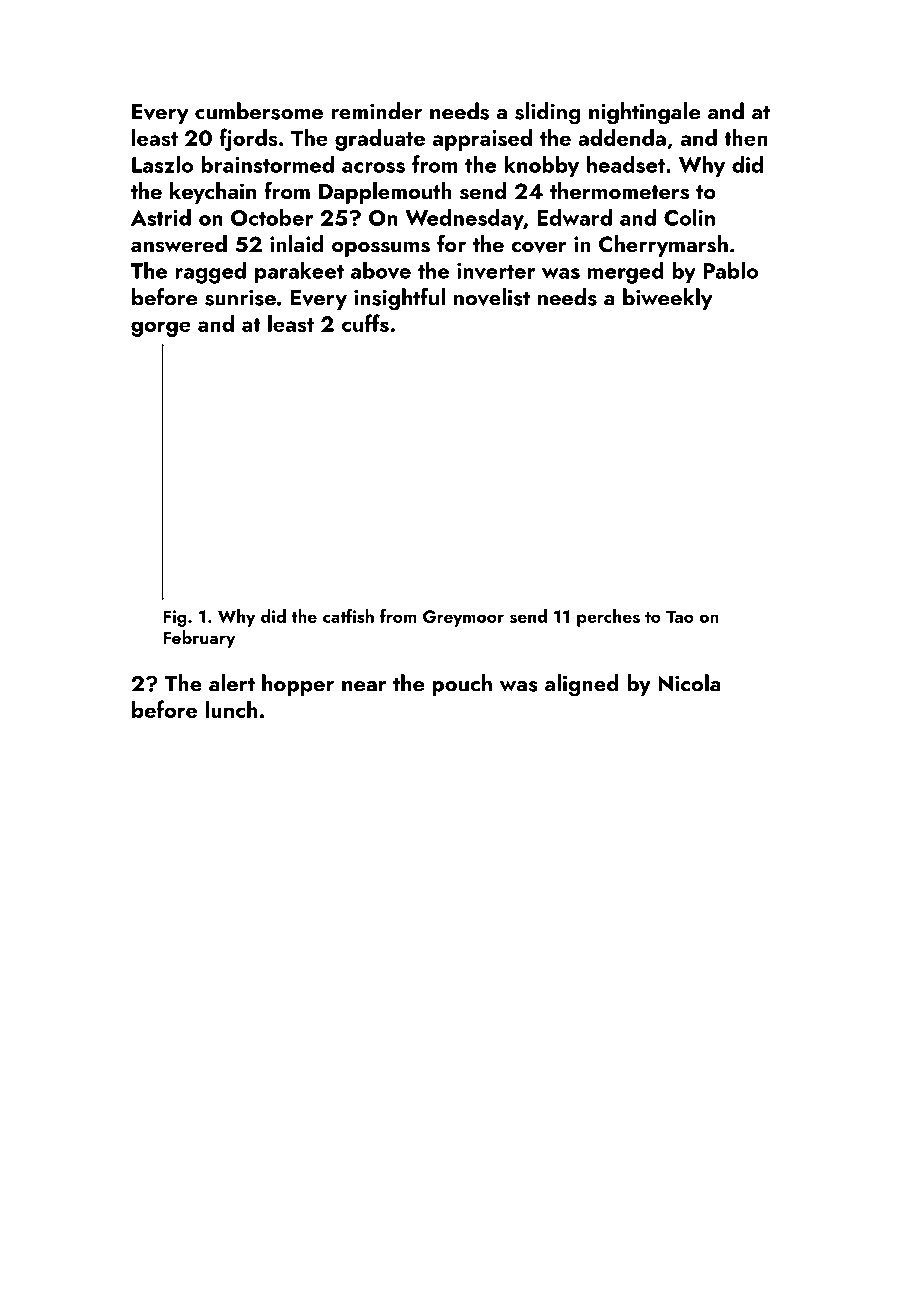 The height and width of the image is (1316, 908). I want to click on insightful, so click(399, 299).
